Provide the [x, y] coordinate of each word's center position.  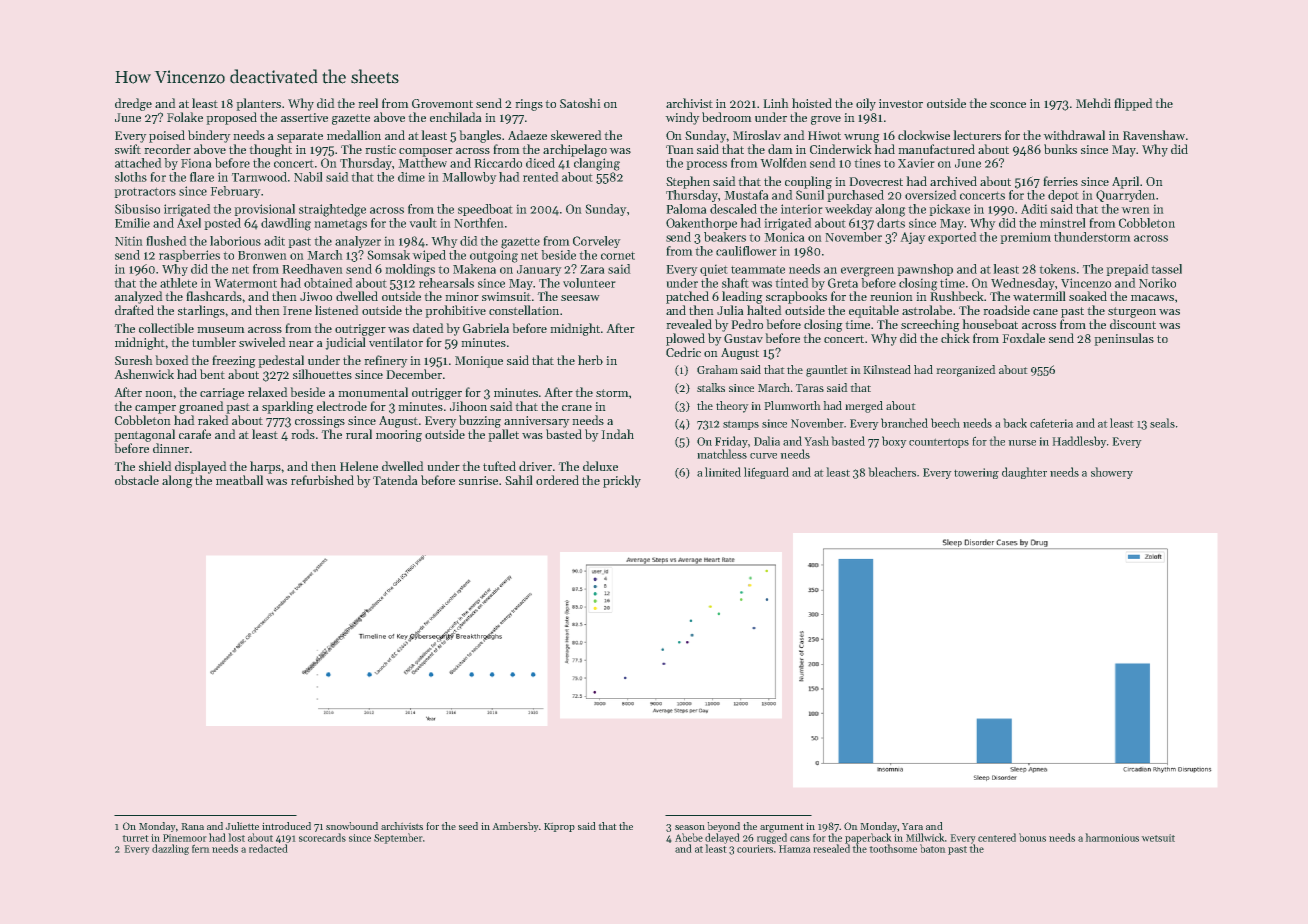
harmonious [1112, 837]
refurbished [322, 480]
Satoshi [580, 103]
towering [976, 473]
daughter [1024, 473]
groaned [201, 407]
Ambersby [515, 827]
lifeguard [766, 473]
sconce [1008, 105]
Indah [617, 434]
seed [468, 826]
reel [368, 103]
